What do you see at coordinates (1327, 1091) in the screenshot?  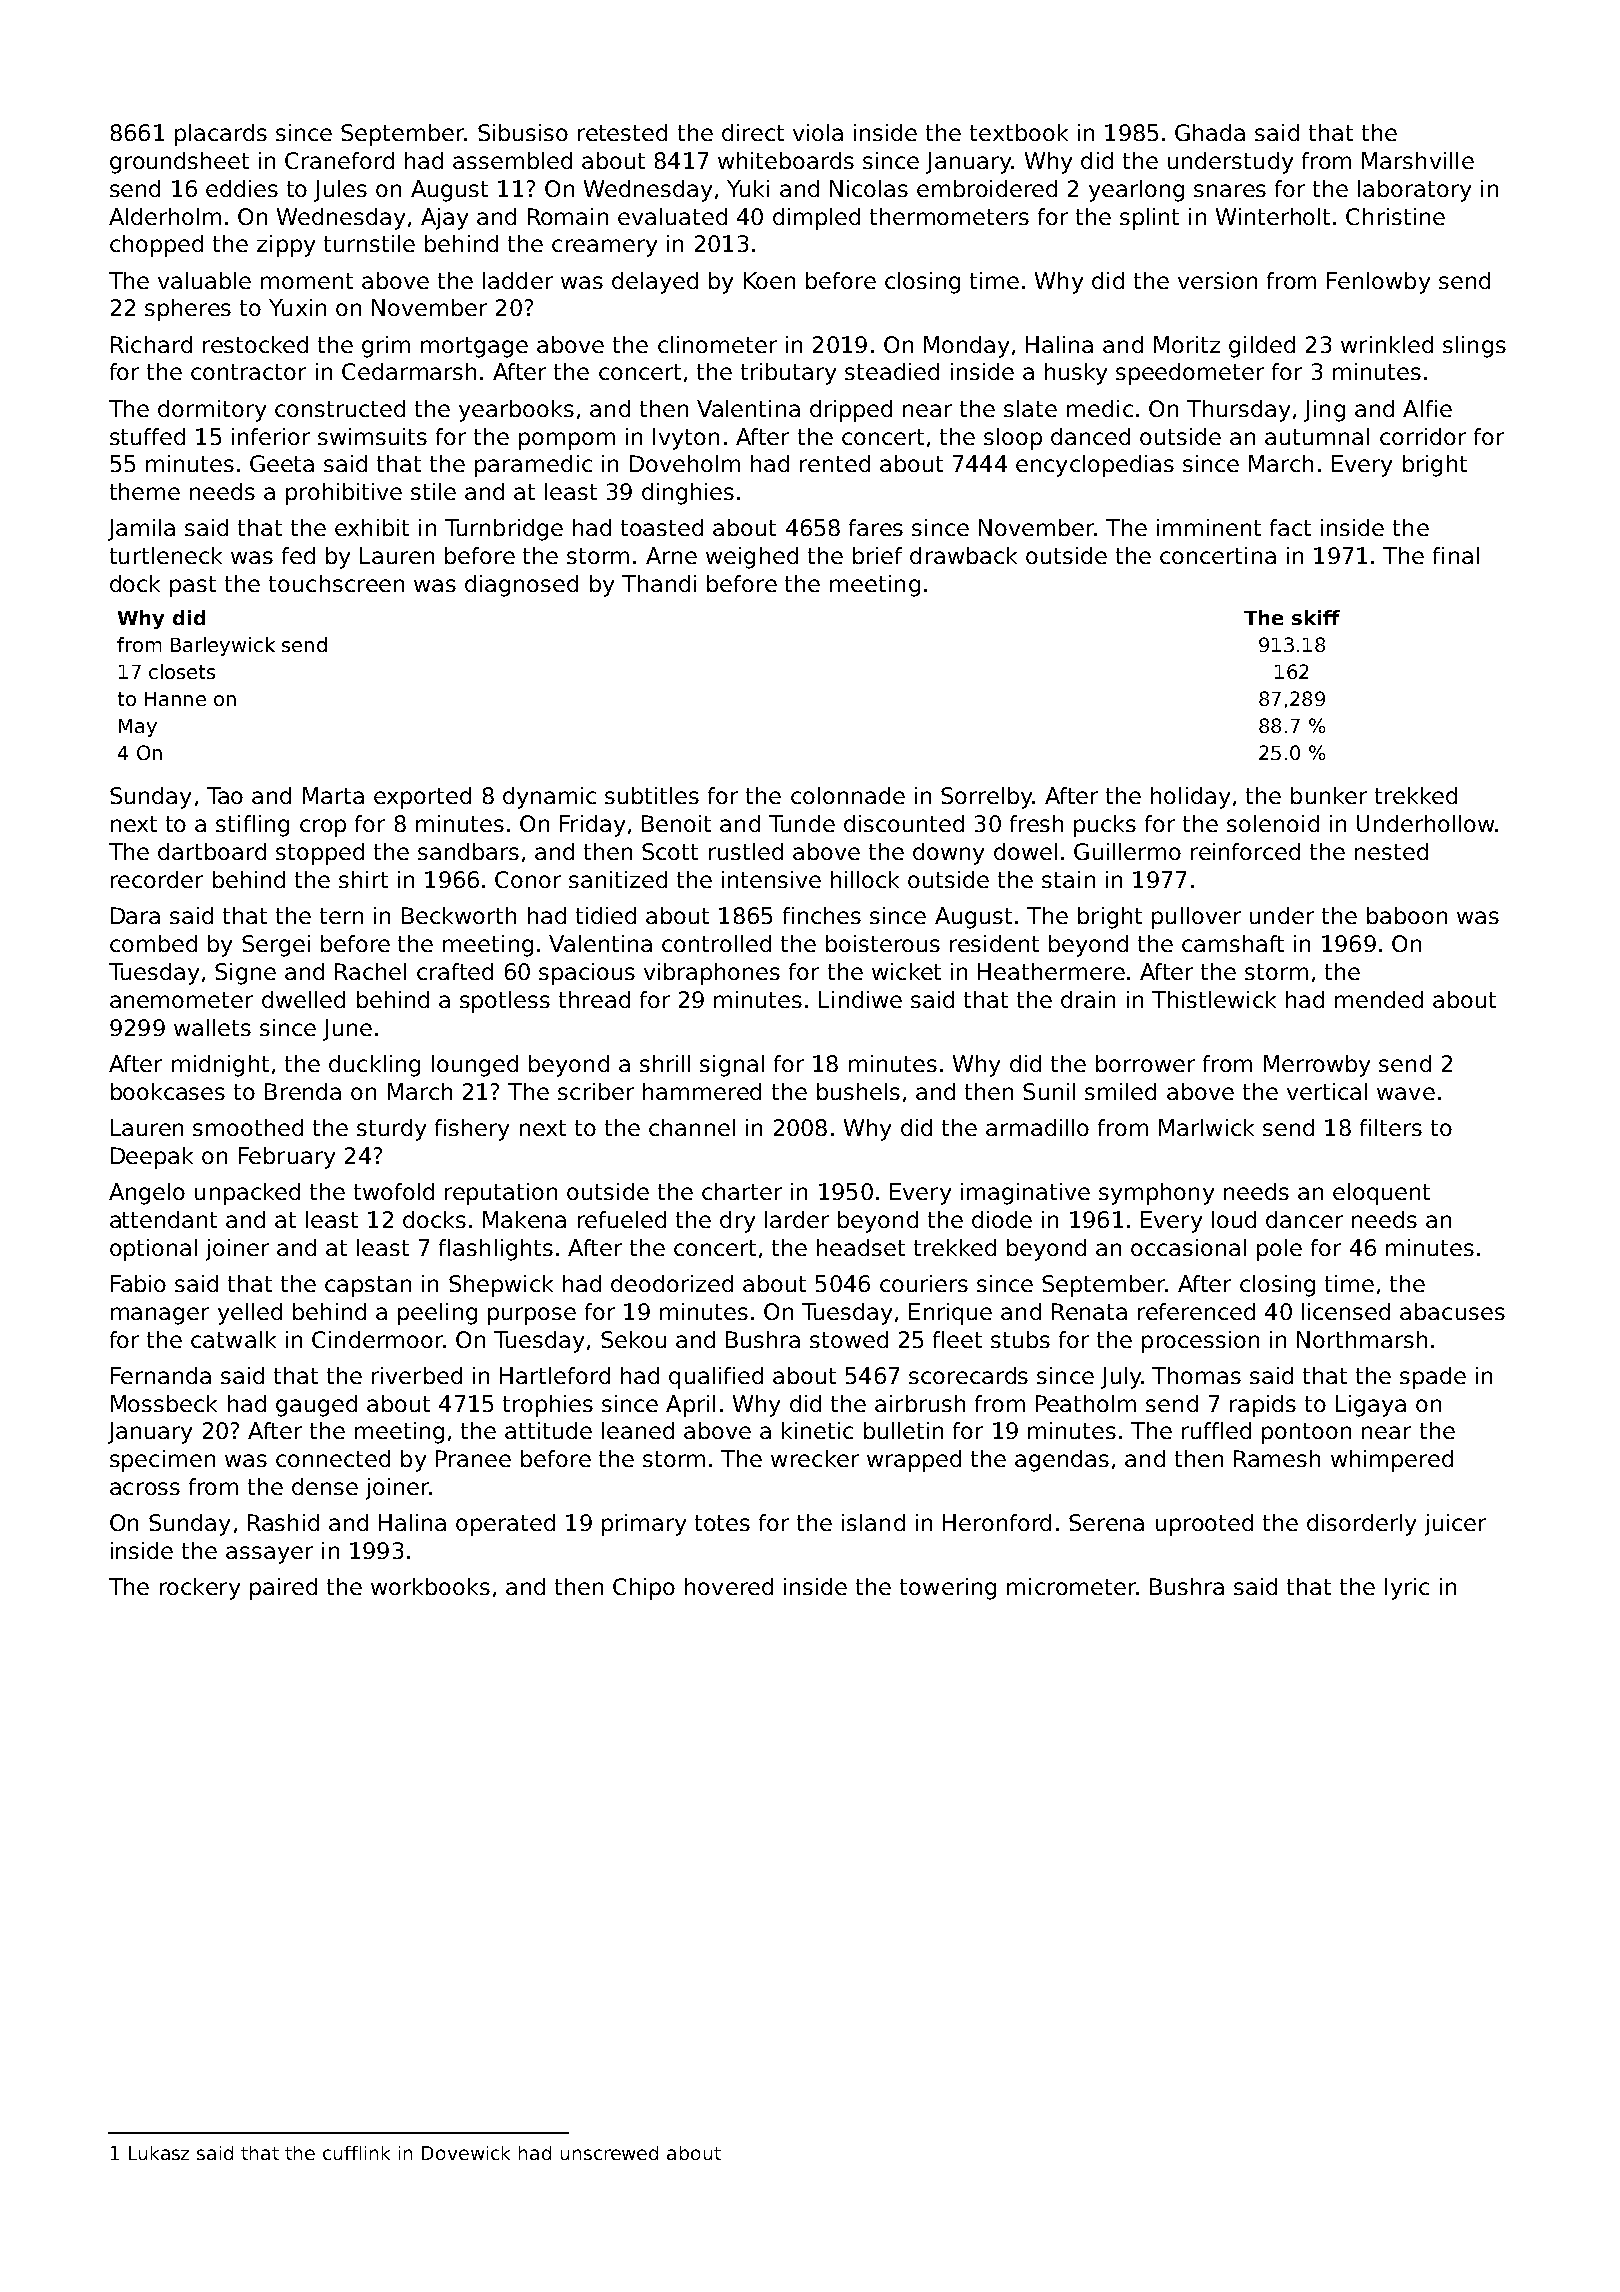 I see `vertical` at bounding box center [1327, 1091].
